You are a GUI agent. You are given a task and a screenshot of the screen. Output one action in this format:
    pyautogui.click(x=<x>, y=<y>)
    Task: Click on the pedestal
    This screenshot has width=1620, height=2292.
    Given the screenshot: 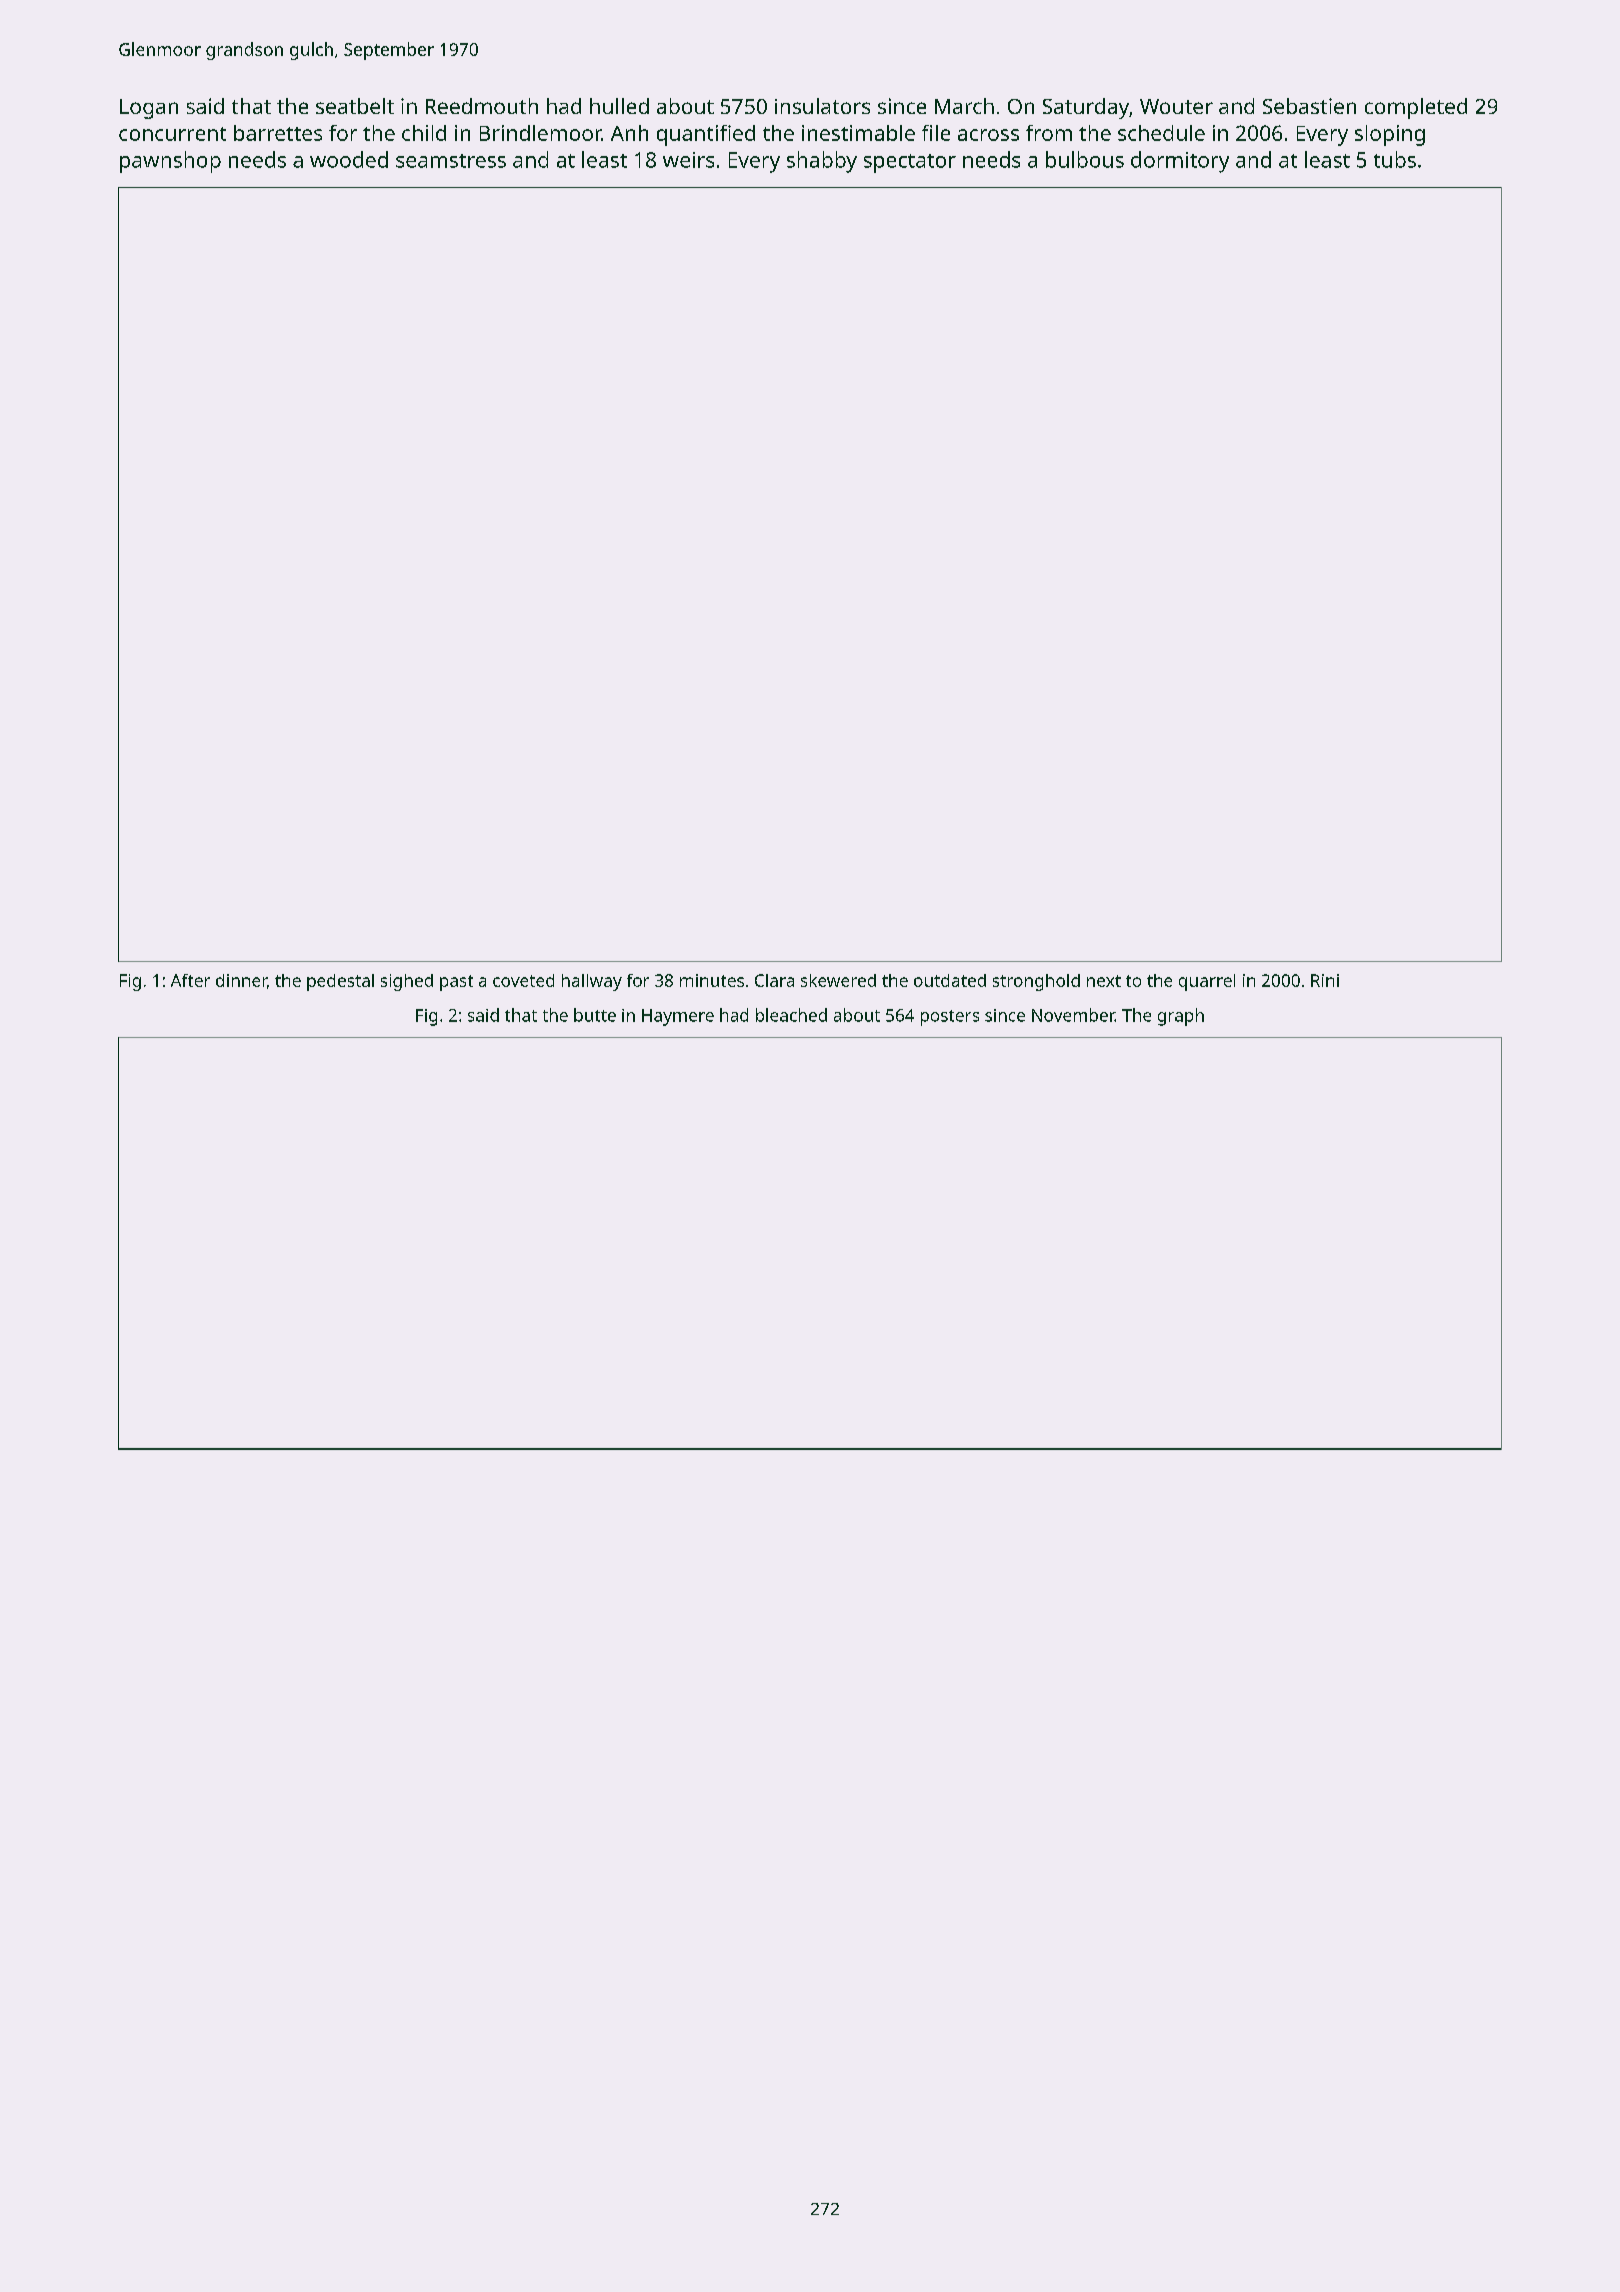 What is the action you would take?
    pyautogui.click(x=340, y=982)
